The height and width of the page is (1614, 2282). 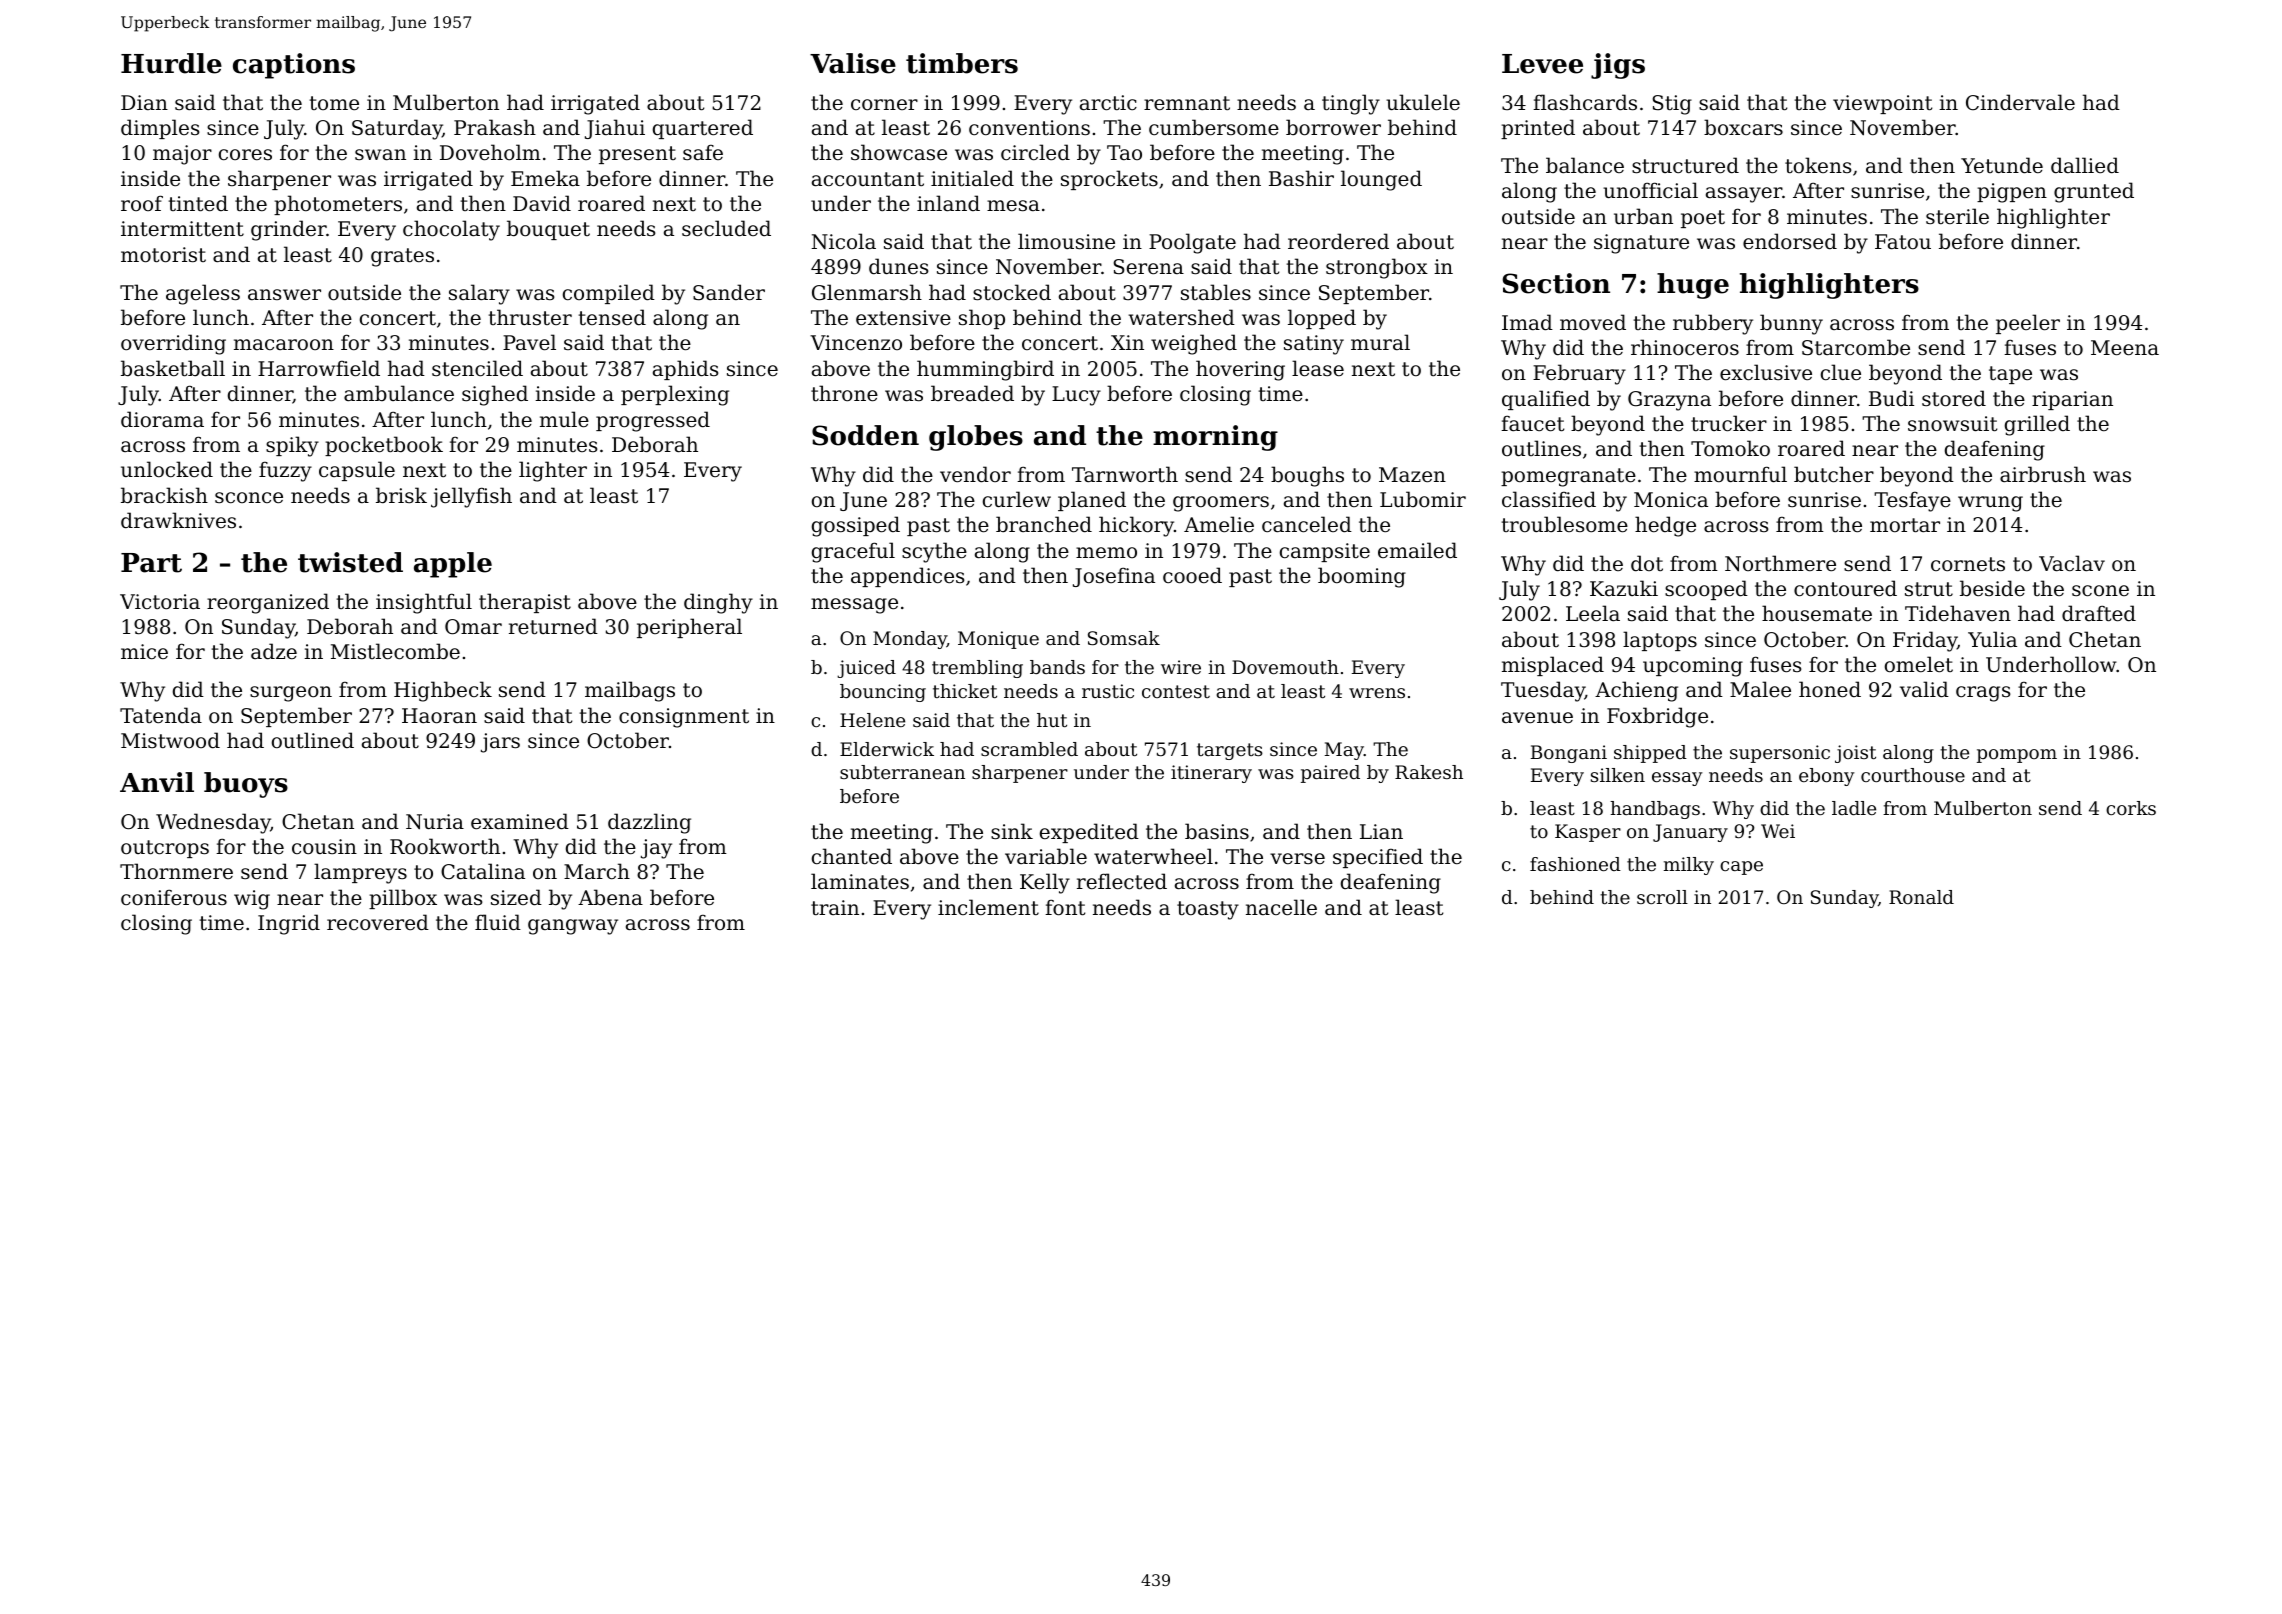 What do you see at coordinates (289, 230) in the page?
I see `grinder` at bounding box center [289, 230].
